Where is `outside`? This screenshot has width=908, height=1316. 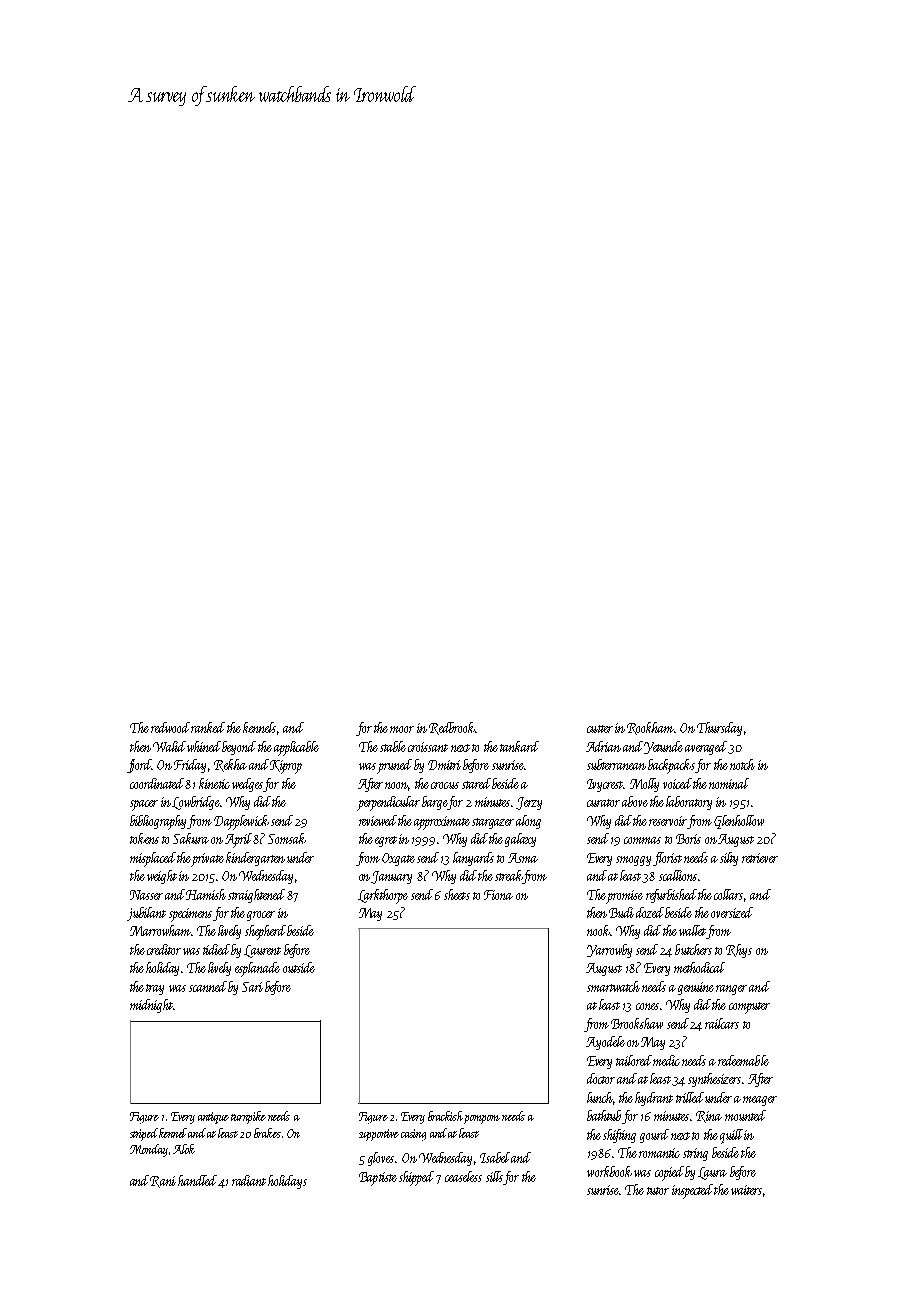 outside is located at coordinates (299, 967).
